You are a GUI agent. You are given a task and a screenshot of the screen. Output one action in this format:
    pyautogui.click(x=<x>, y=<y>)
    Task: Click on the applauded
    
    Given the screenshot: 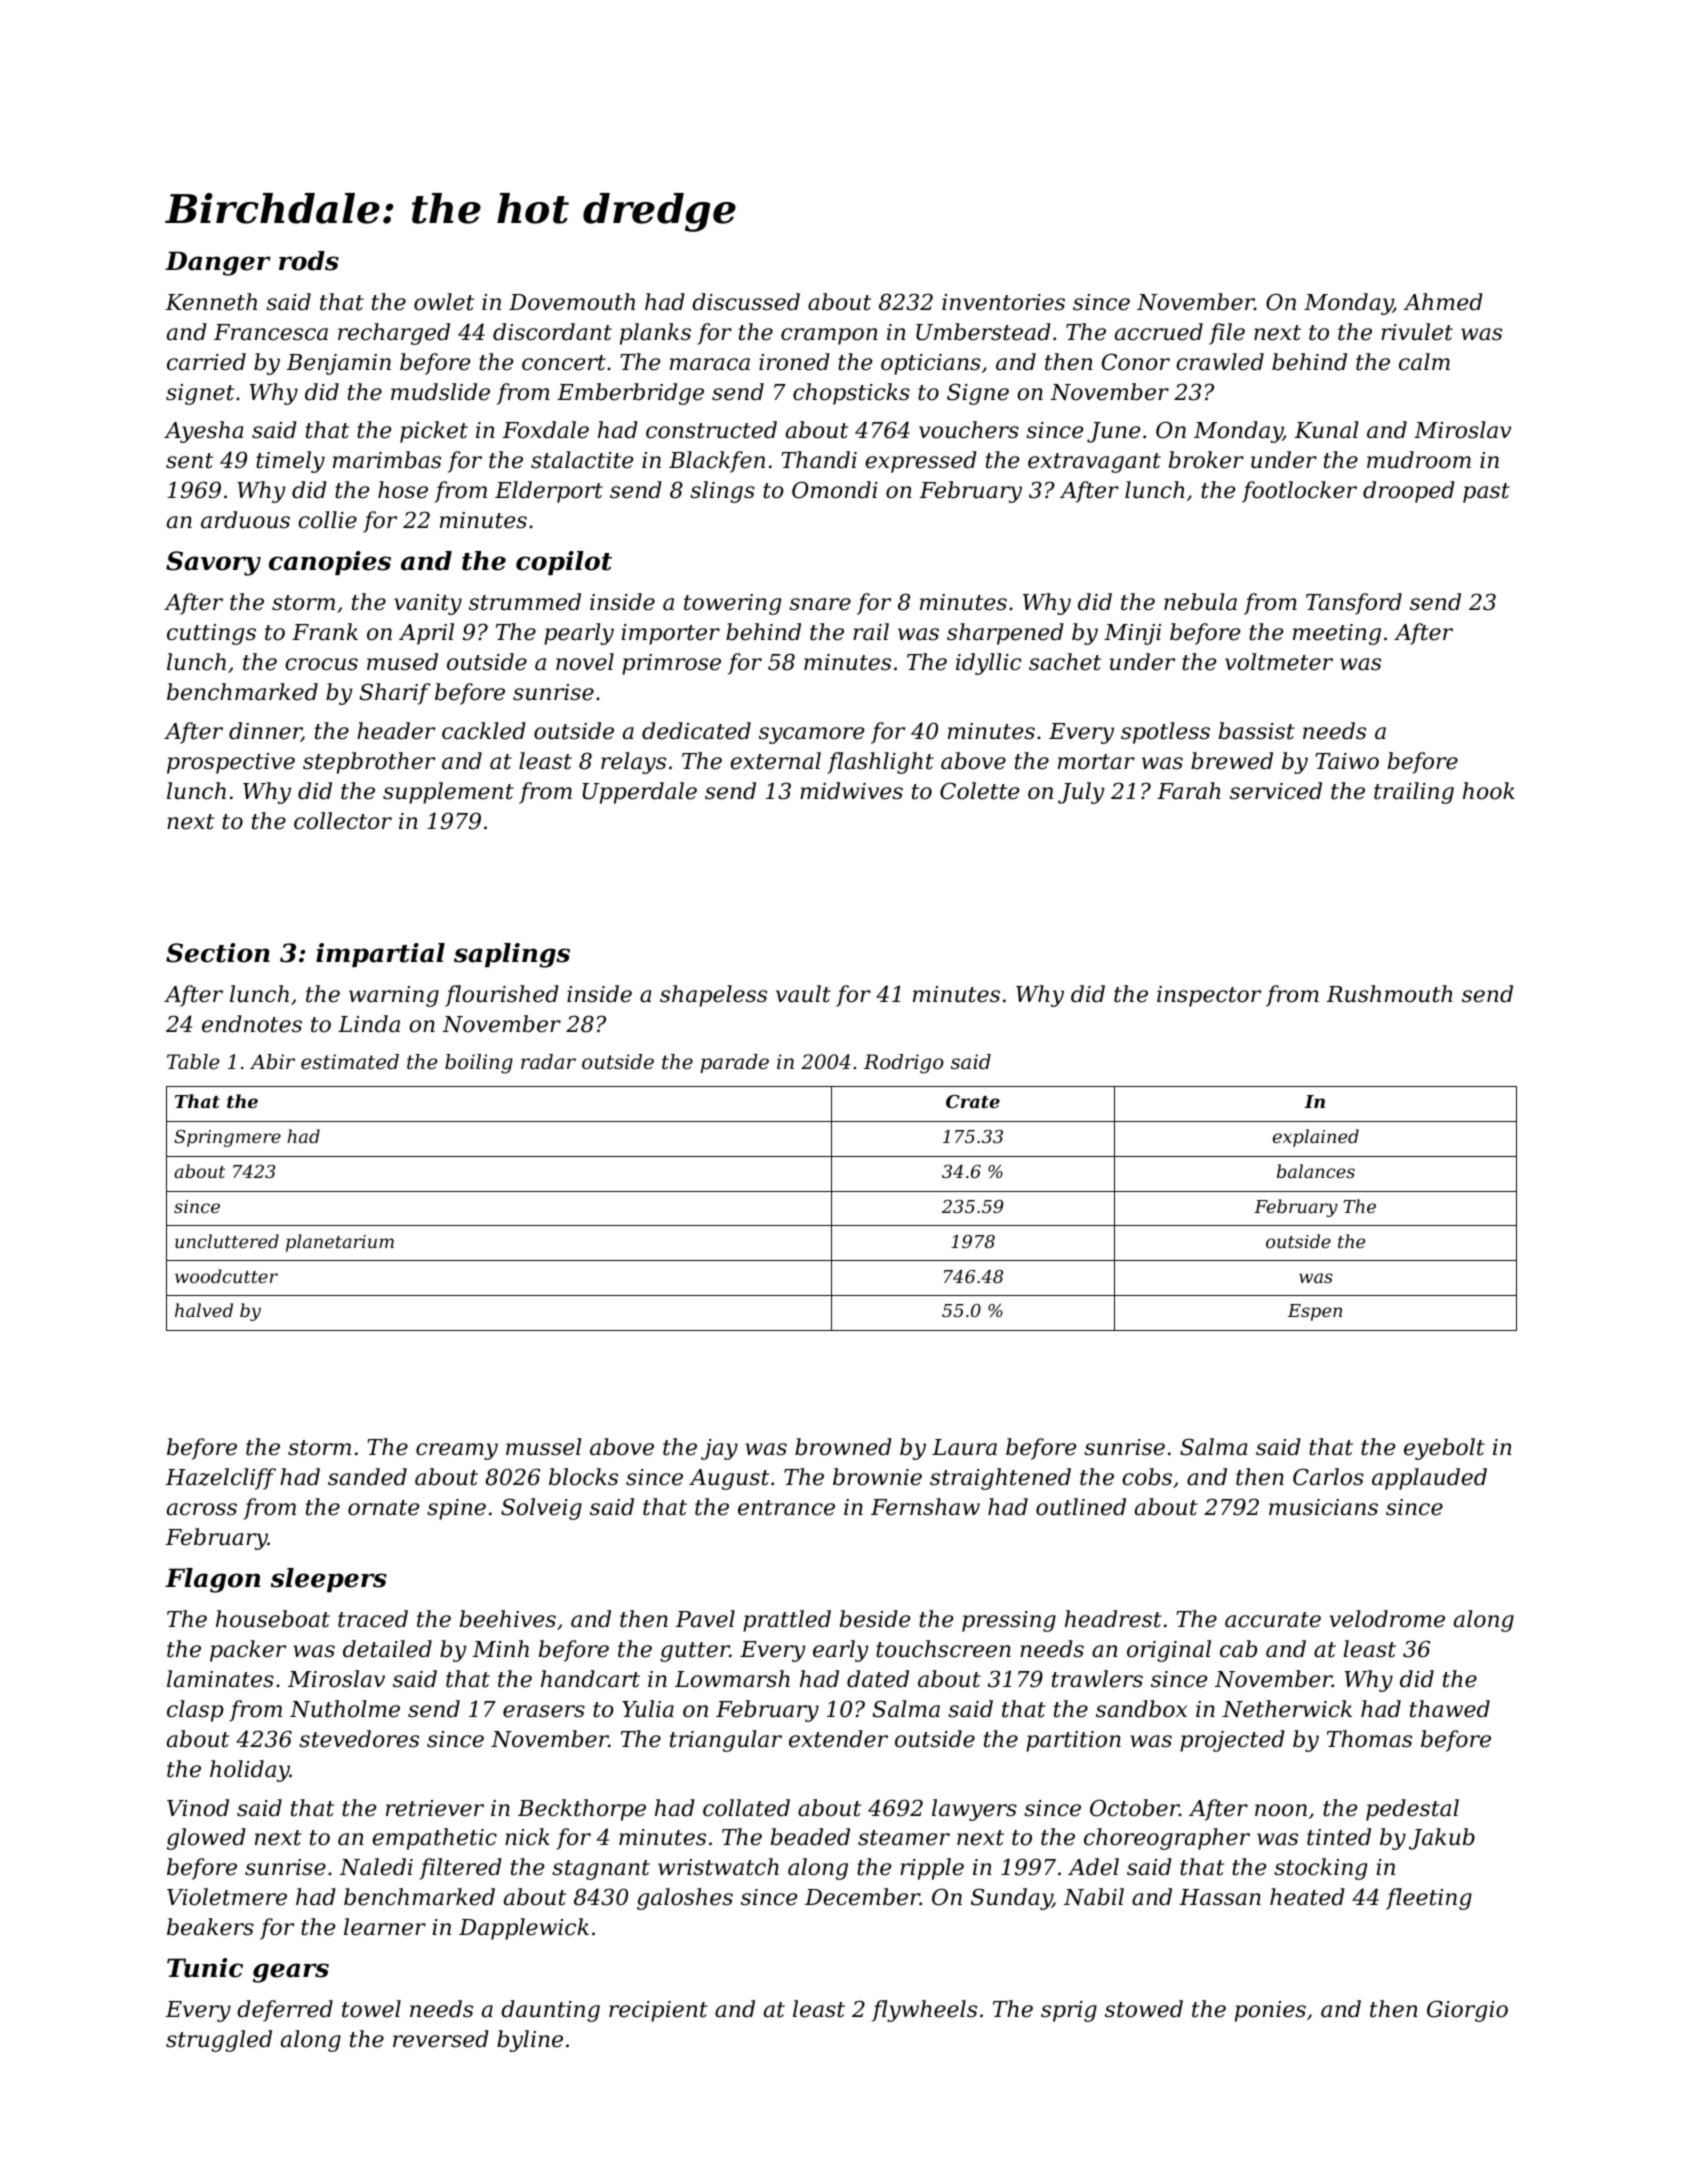 What is the action you would take?
    pyautogui.click(x=1429, y=1479)
